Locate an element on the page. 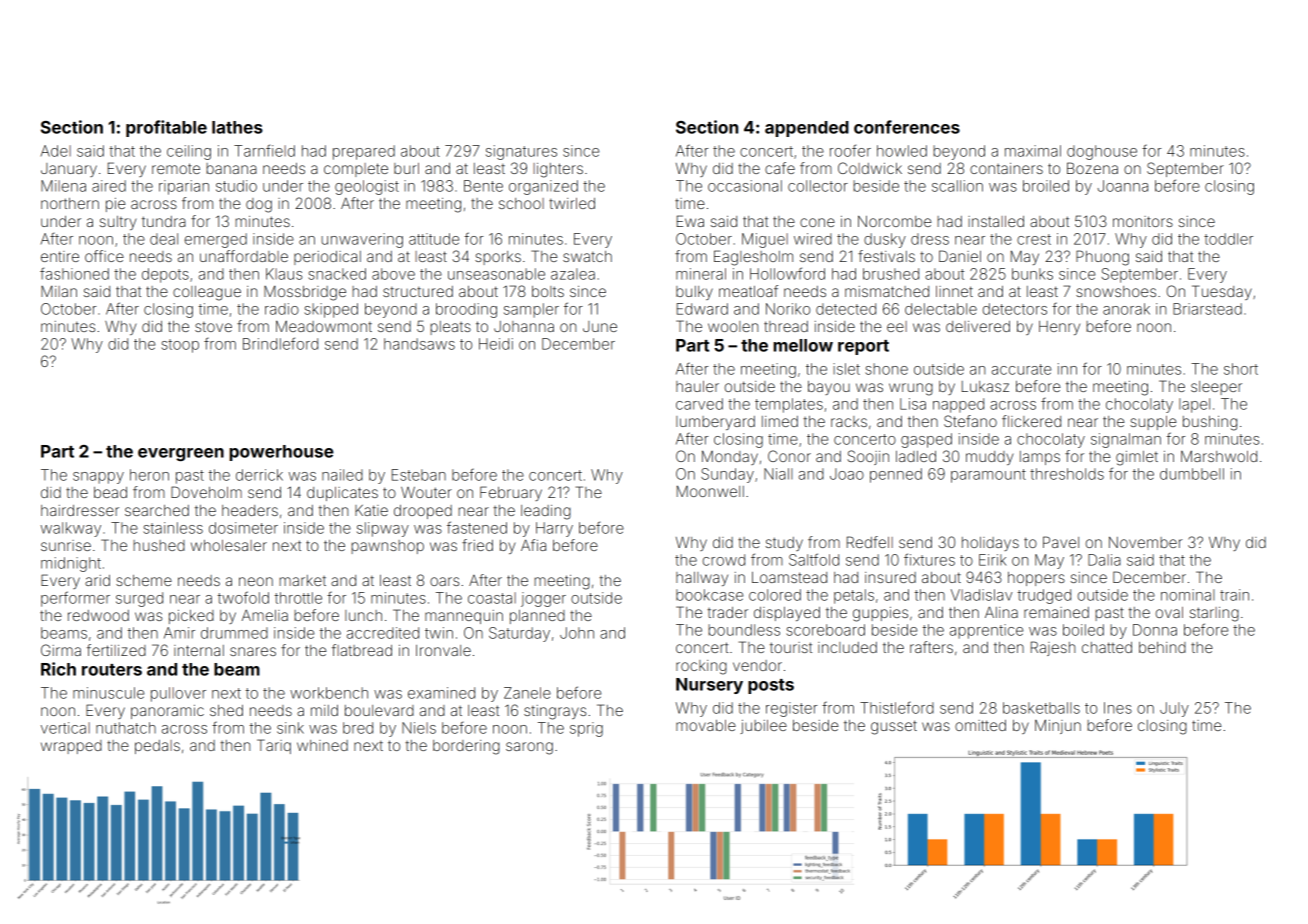 Image resolution: width=1308 pixels, height=924 pixels. hoppers is located at coordinates (1036, 579).
